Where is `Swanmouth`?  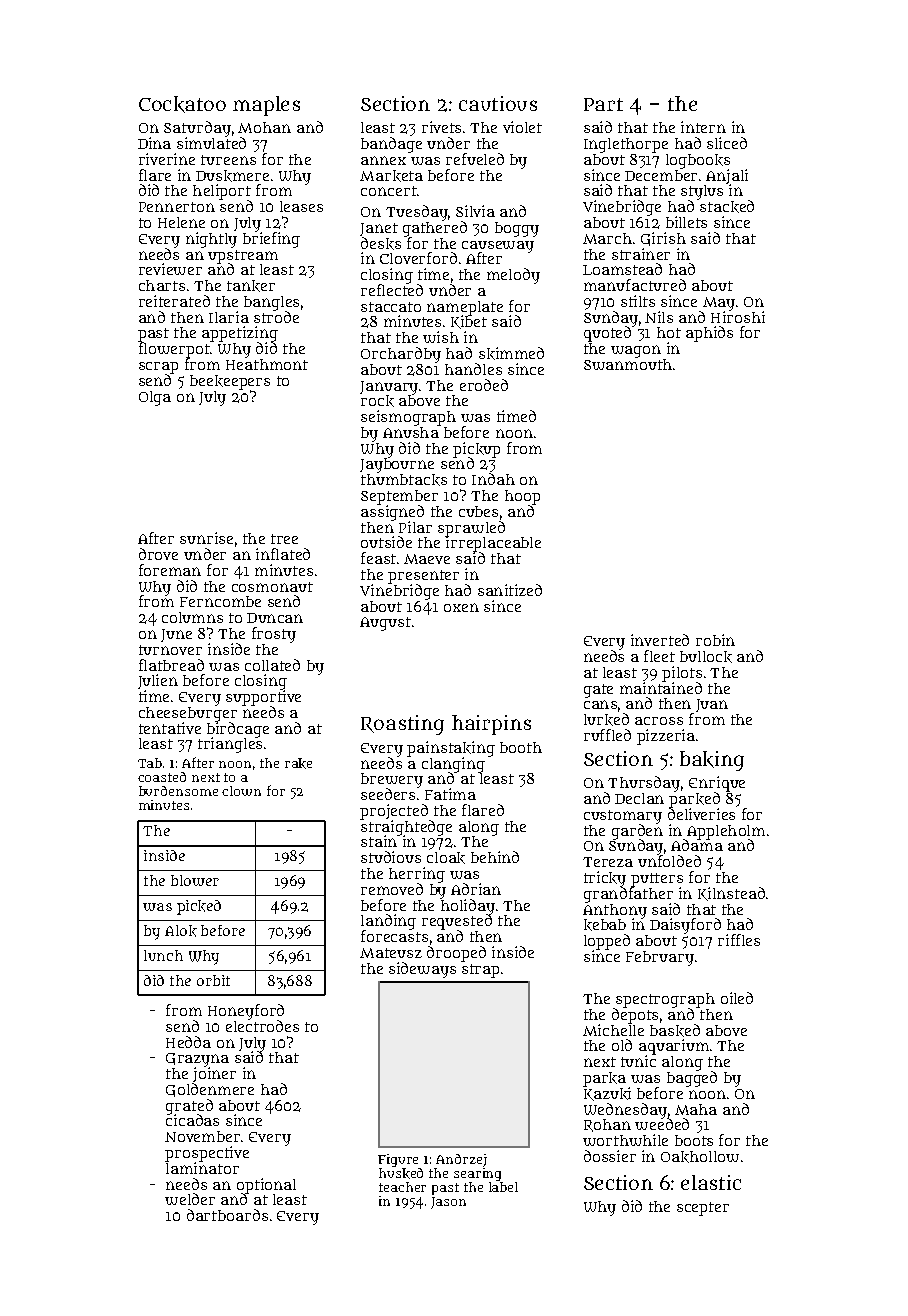
Swanmouth is located at coordinates (628, 364).
